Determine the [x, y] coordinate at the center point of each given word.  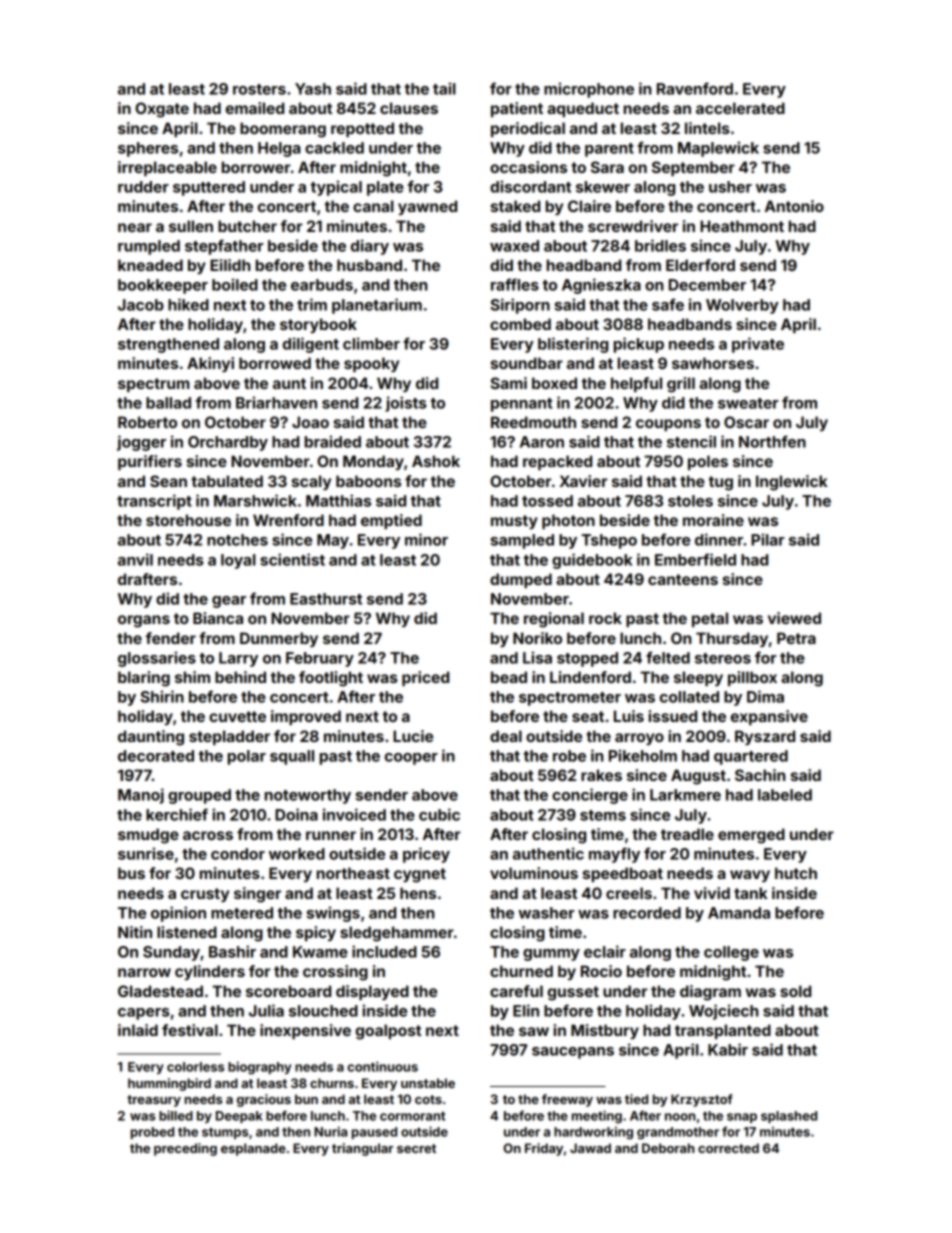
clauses [409, 108]
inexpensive [305, 1031]
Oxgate [162, 110]
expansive [769, 717]
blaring [144, 679]
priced [425, 678]
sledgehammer [397, 934]
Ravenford [695, 88]
